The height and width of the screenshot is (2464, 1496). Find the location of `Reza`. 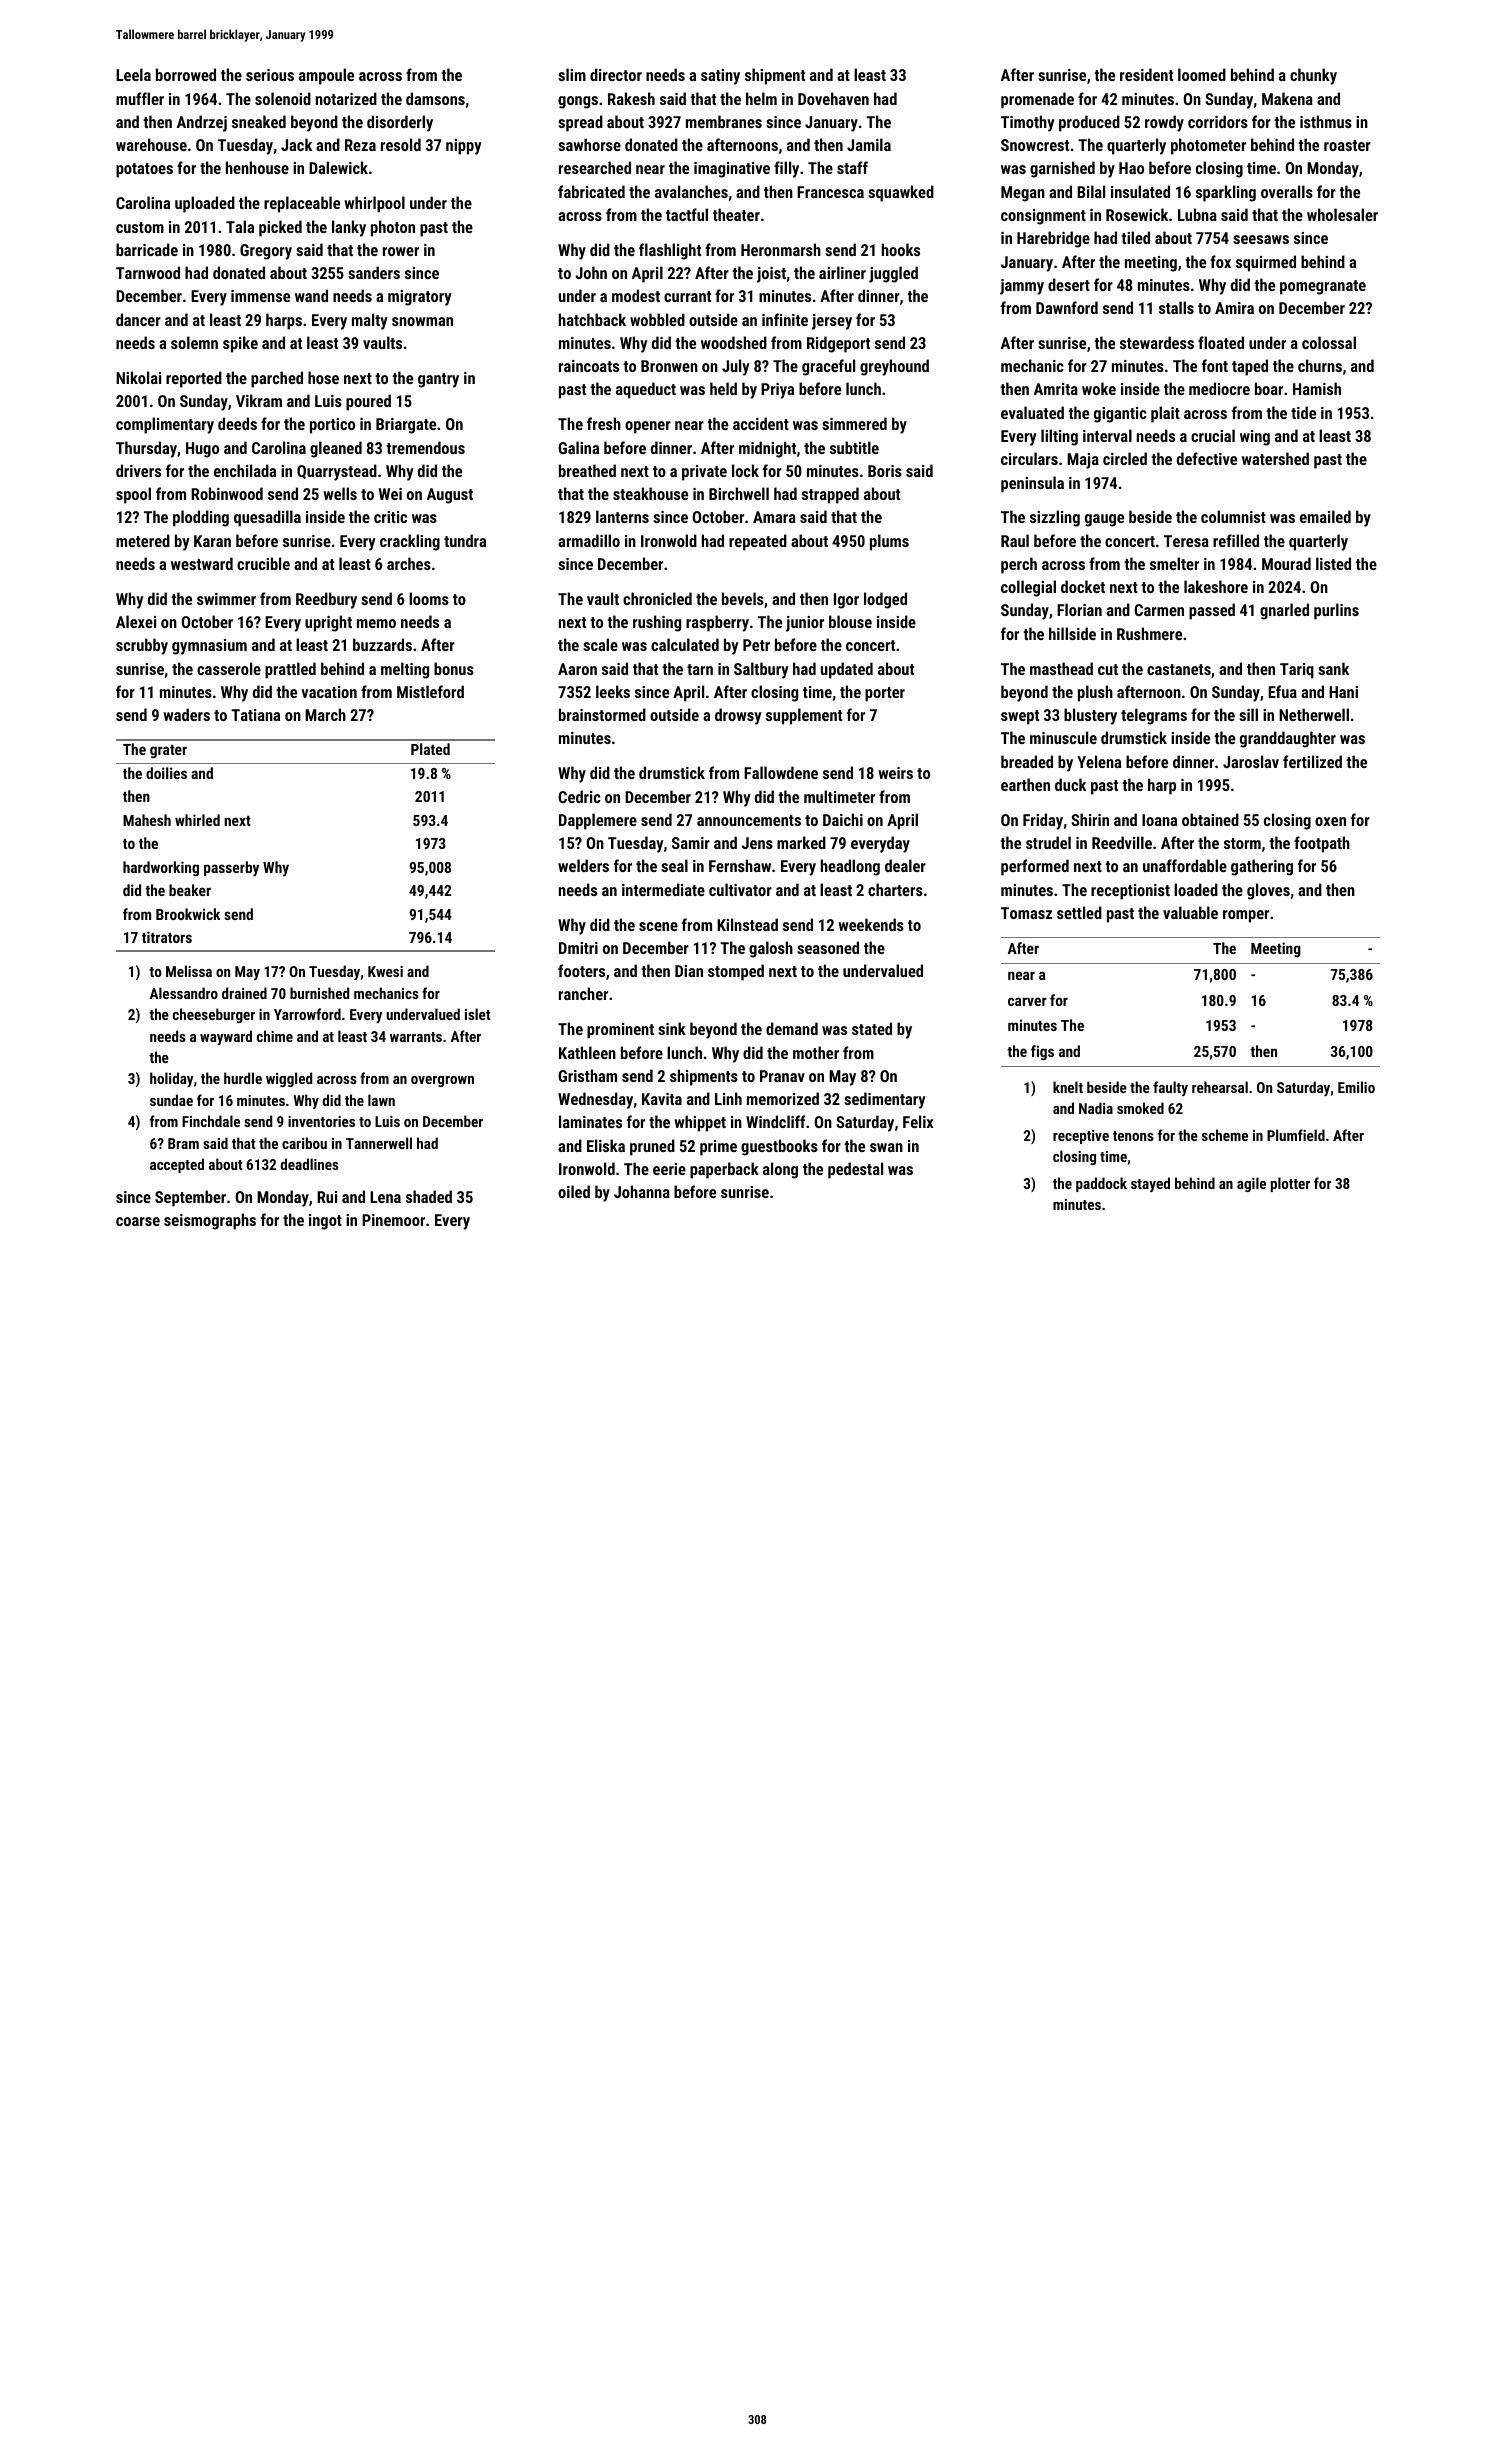

Reza is located at coordinates (360, 145).
